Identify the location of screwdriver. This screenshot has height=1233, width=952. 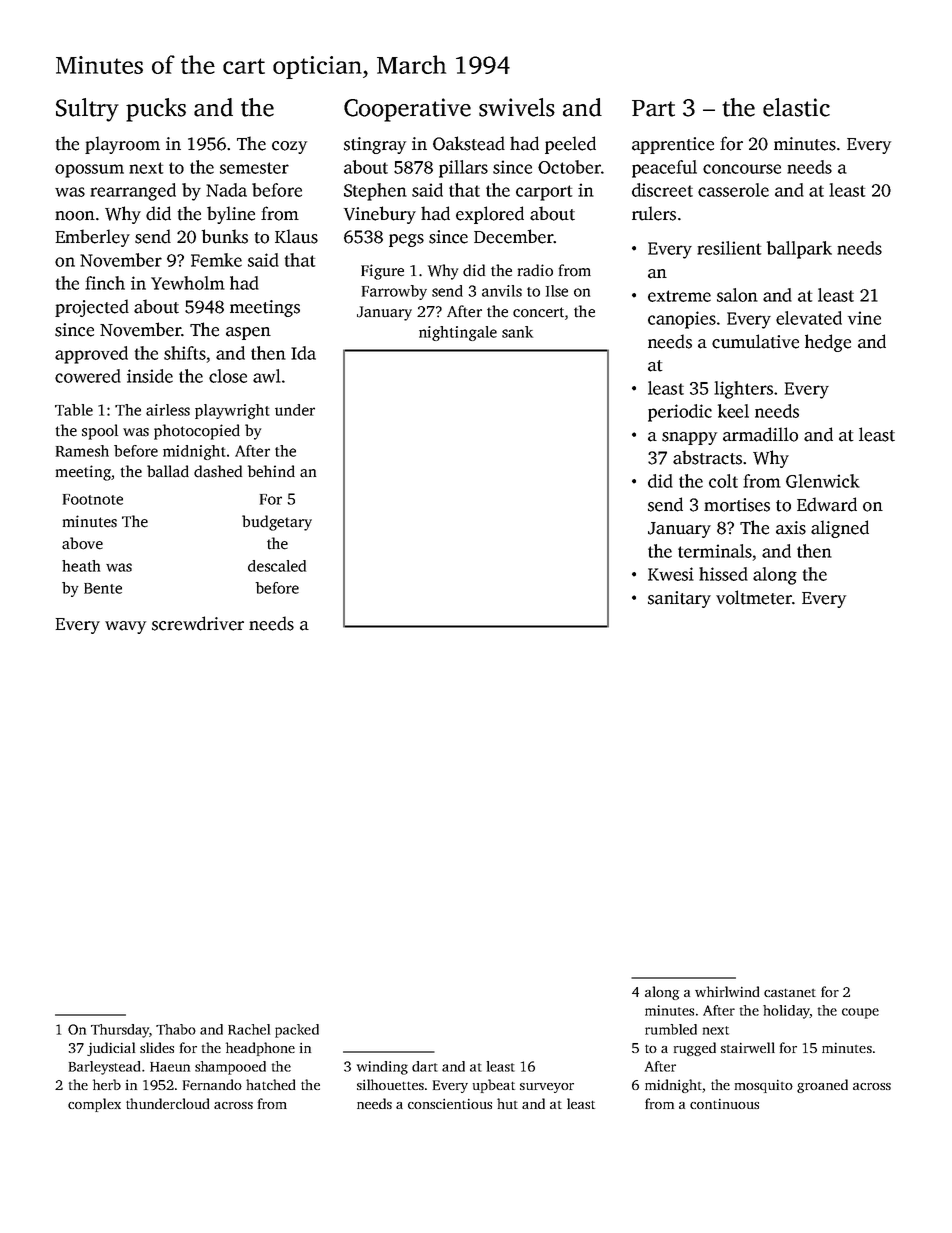
(198, 623).
